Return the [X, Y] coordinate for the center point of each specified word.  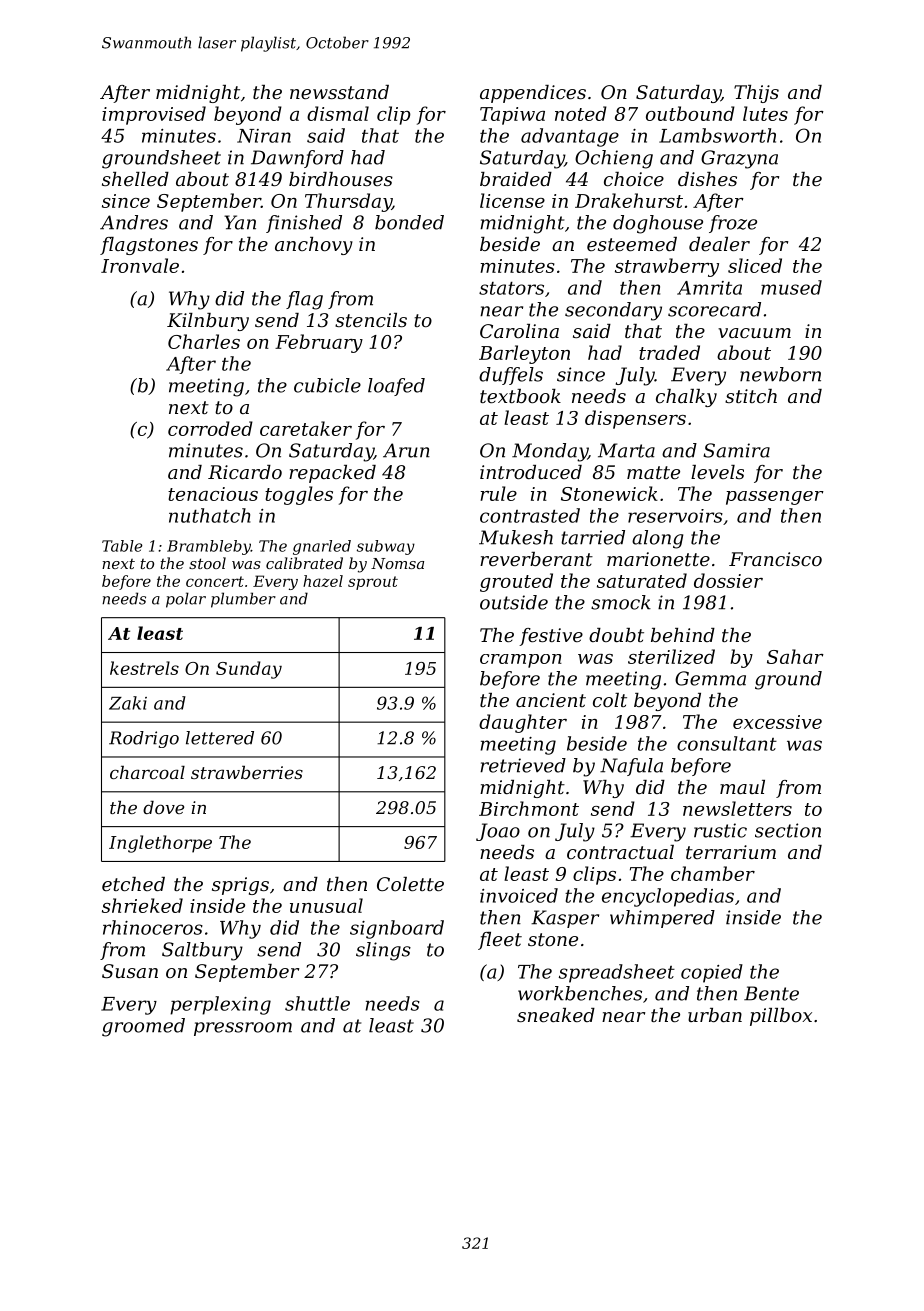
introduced [531, 472]
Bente [771, 993]
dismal [338, 113]
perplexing [220, 1005]
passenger [775, 498]
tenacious [213, 494]
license [512, 200]
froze [733, 224]
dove [163, 807]
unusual [326, 905]
